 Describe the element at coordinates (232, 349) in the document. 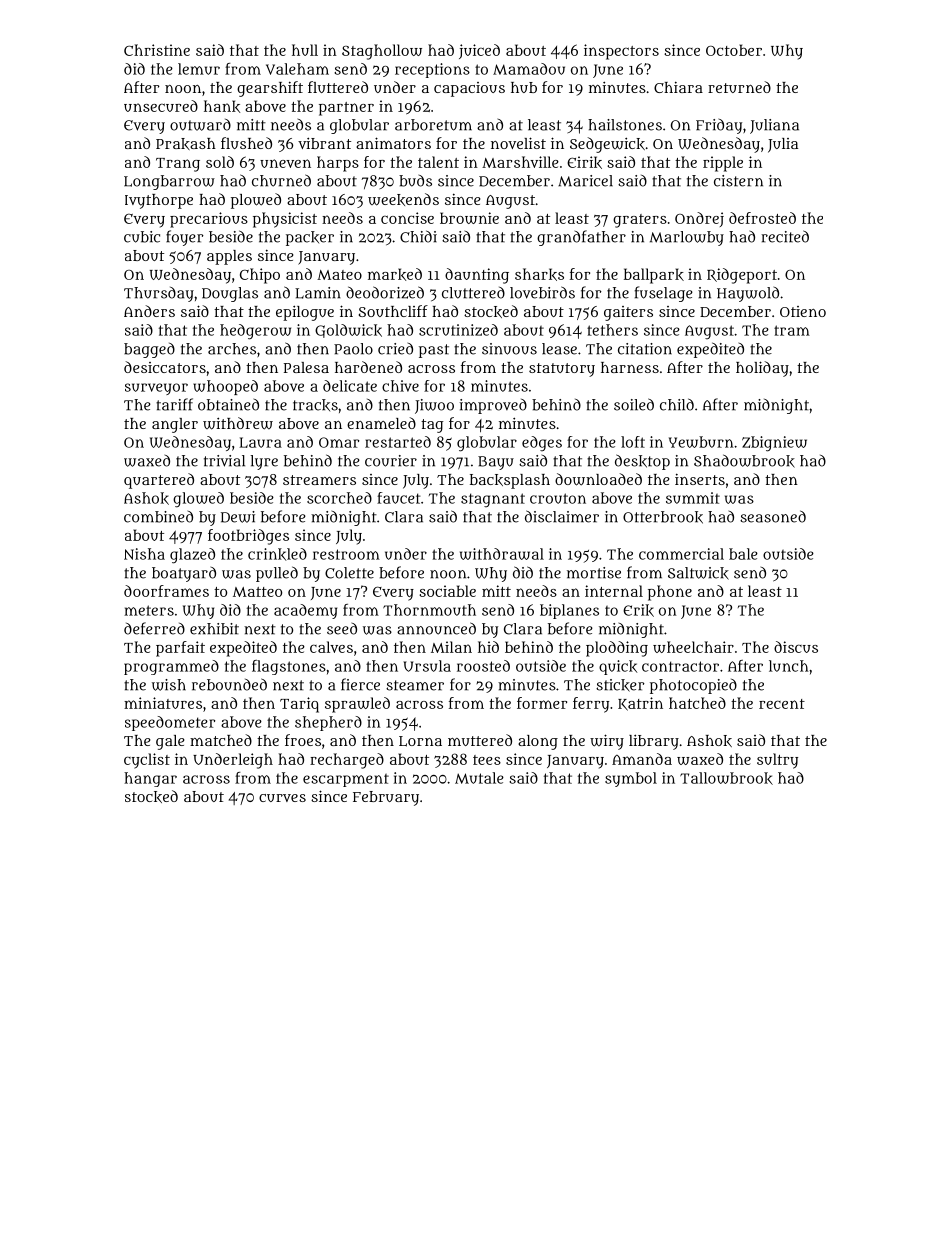

I see `arches` at that location.
